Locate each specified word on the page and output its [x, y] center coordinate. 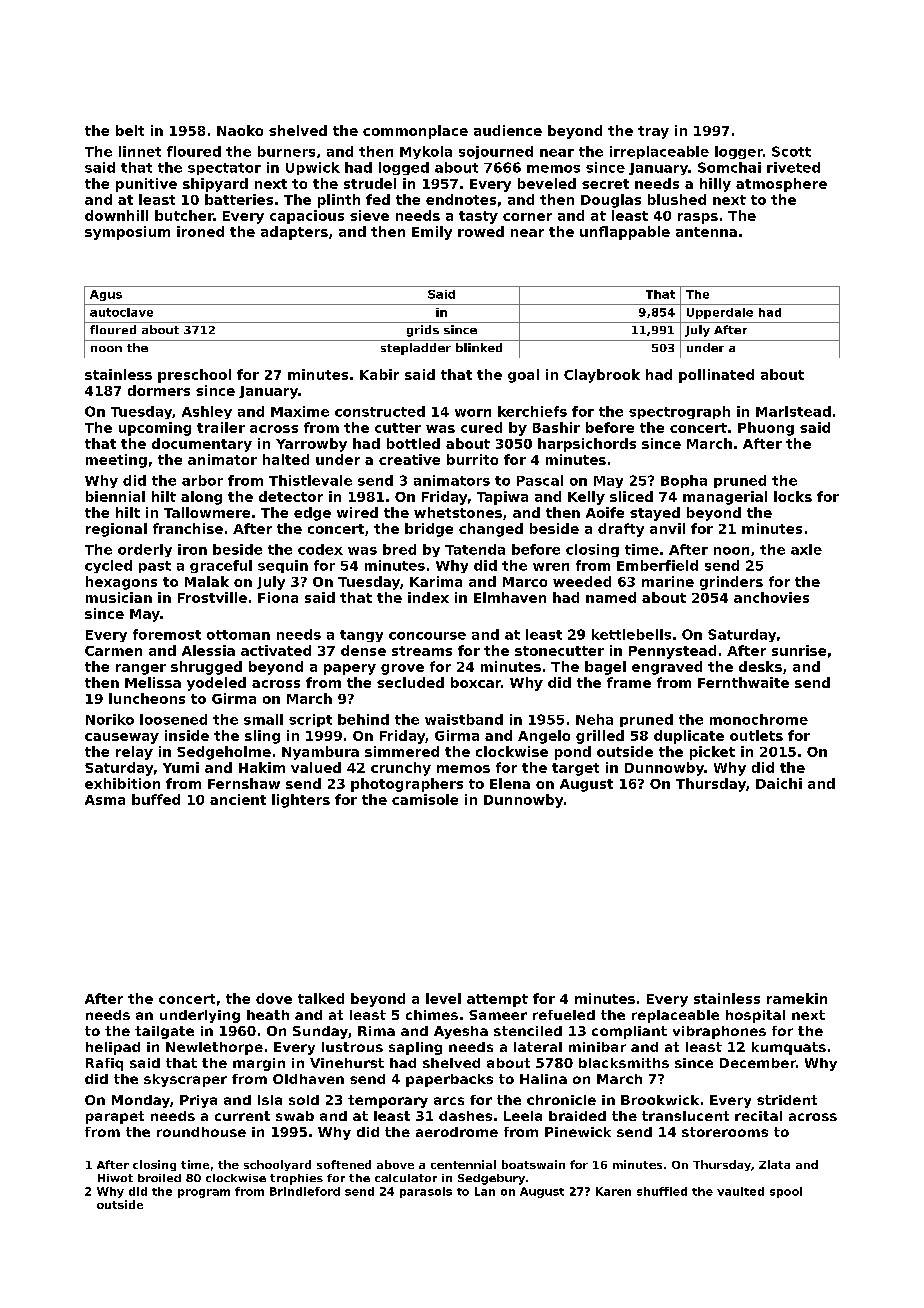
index [428, 597]
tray [653, 132]
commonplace [415, 132]
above [395, 1164]
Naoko [240, 130]
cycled [108, 566]
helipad [113, 1048]
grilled [600, 737]
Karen [613, 1191]
